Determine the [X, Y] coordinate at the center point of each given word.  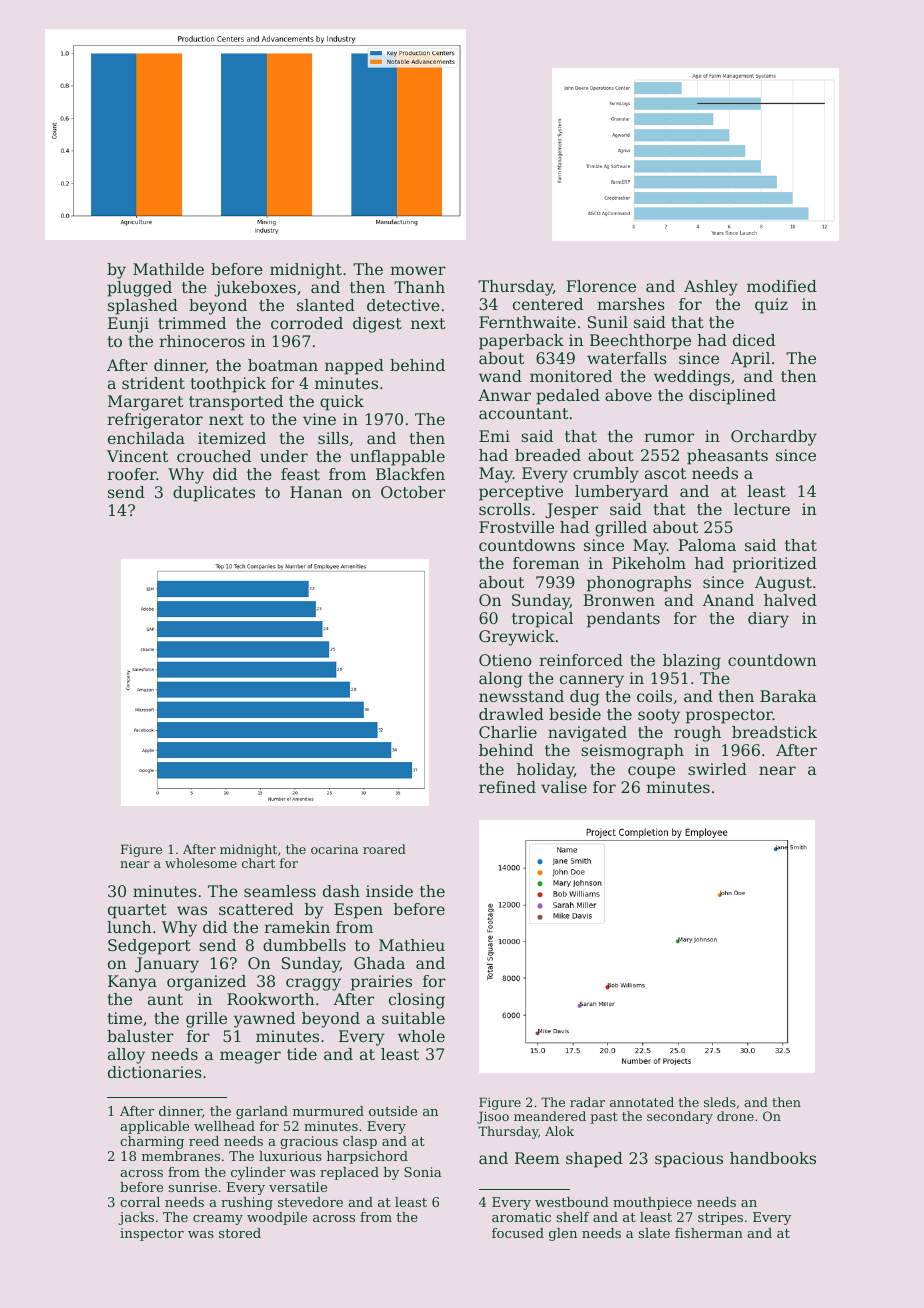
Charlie [508, 732]
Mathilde [168, 269]
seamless [280, 891]
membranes [181, 1156]
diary [768, 620]
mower [418, 270]
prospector [729, 716]
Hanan [316, 492]
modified [782, 286]
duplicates [214, 494]
